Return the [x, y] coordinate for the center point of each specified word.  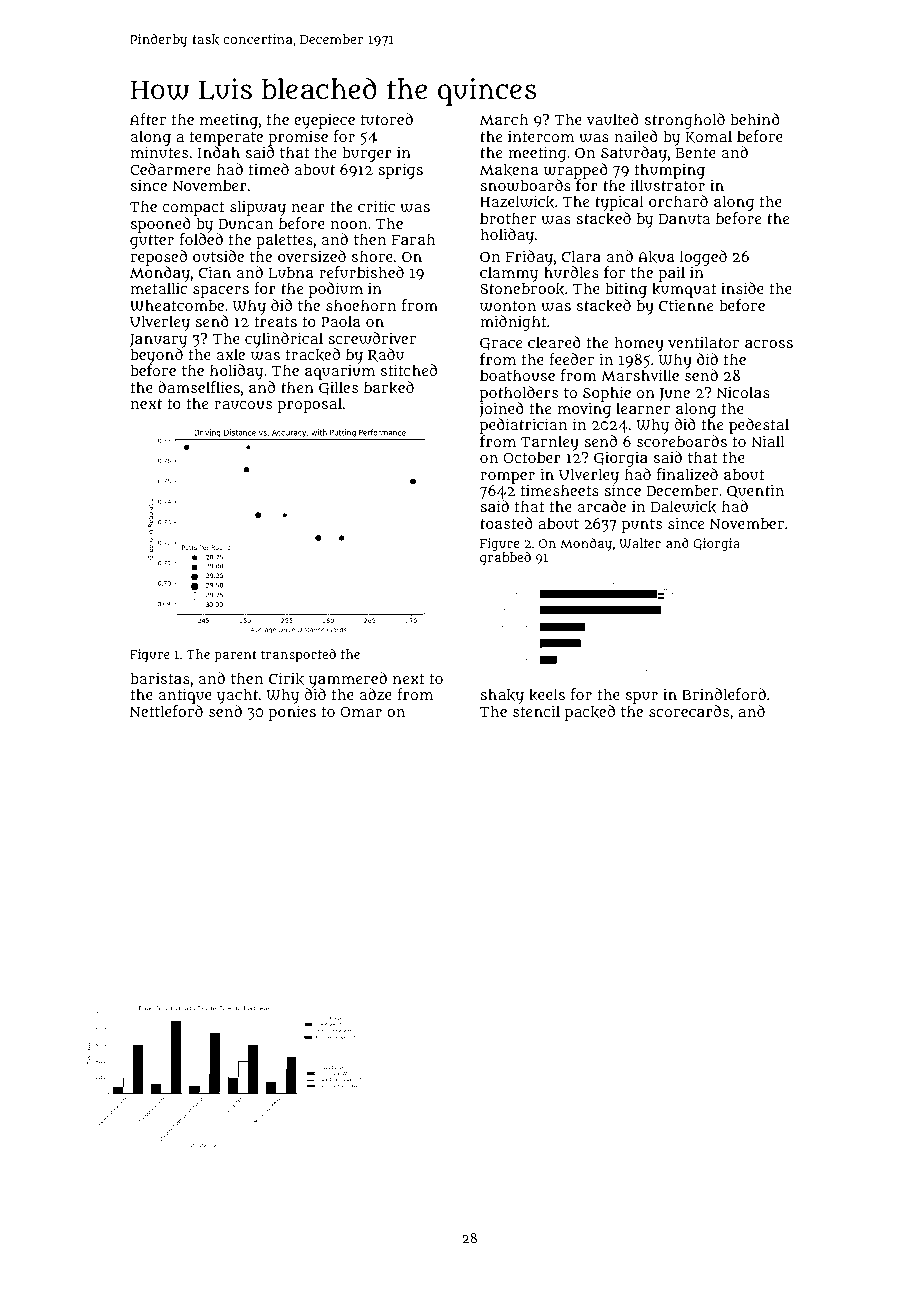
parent [236, 656]
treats [275, 322]
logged [703, 258]
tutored [387, 119]
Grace [501, 344]
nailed [636, 136]
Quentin [755, 491]
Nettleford [166, 711]
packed [590, 713]
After [148, 119]
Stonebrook [522, 289]
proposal [310, 405]
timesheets [559, 490]
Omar [361, 712]
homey [639, 344]
